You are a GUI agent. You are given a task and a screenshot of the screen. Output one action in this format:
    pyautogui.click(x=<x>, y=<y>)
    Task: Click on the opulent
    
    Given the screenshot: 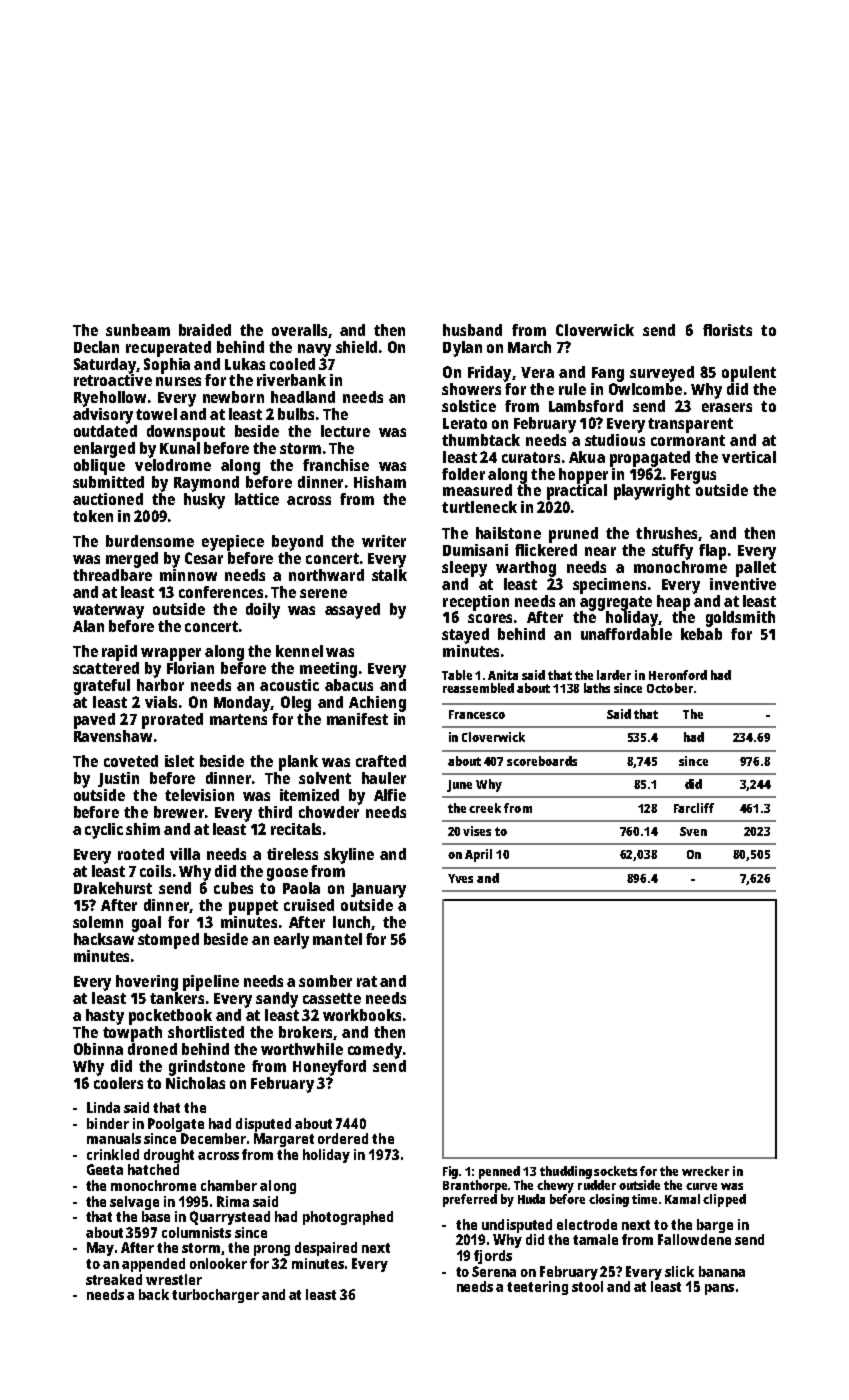 What is the action you would take?
    pyautogui.click(x=749, y=374)
